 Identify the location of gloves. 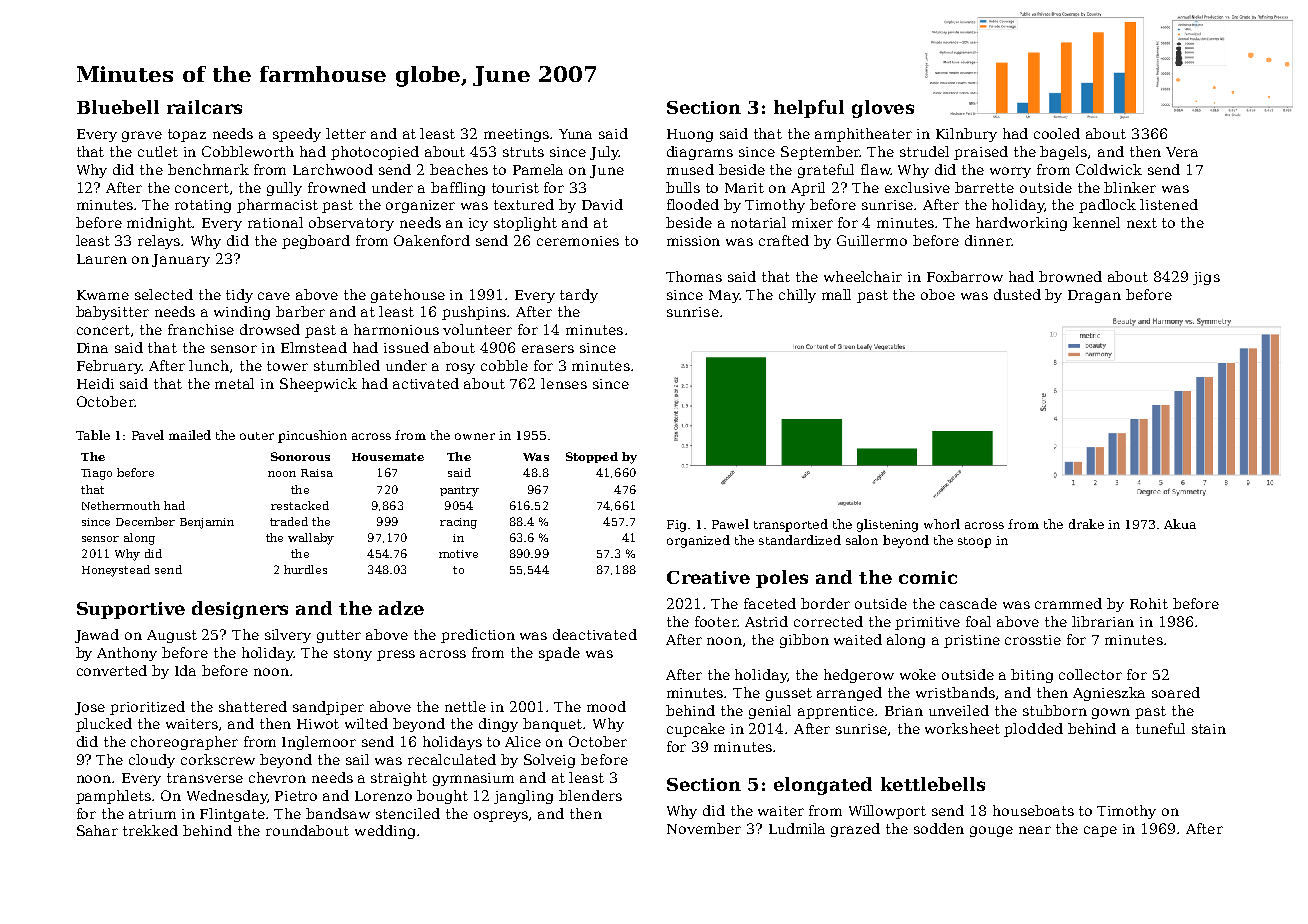
(883, 109).
